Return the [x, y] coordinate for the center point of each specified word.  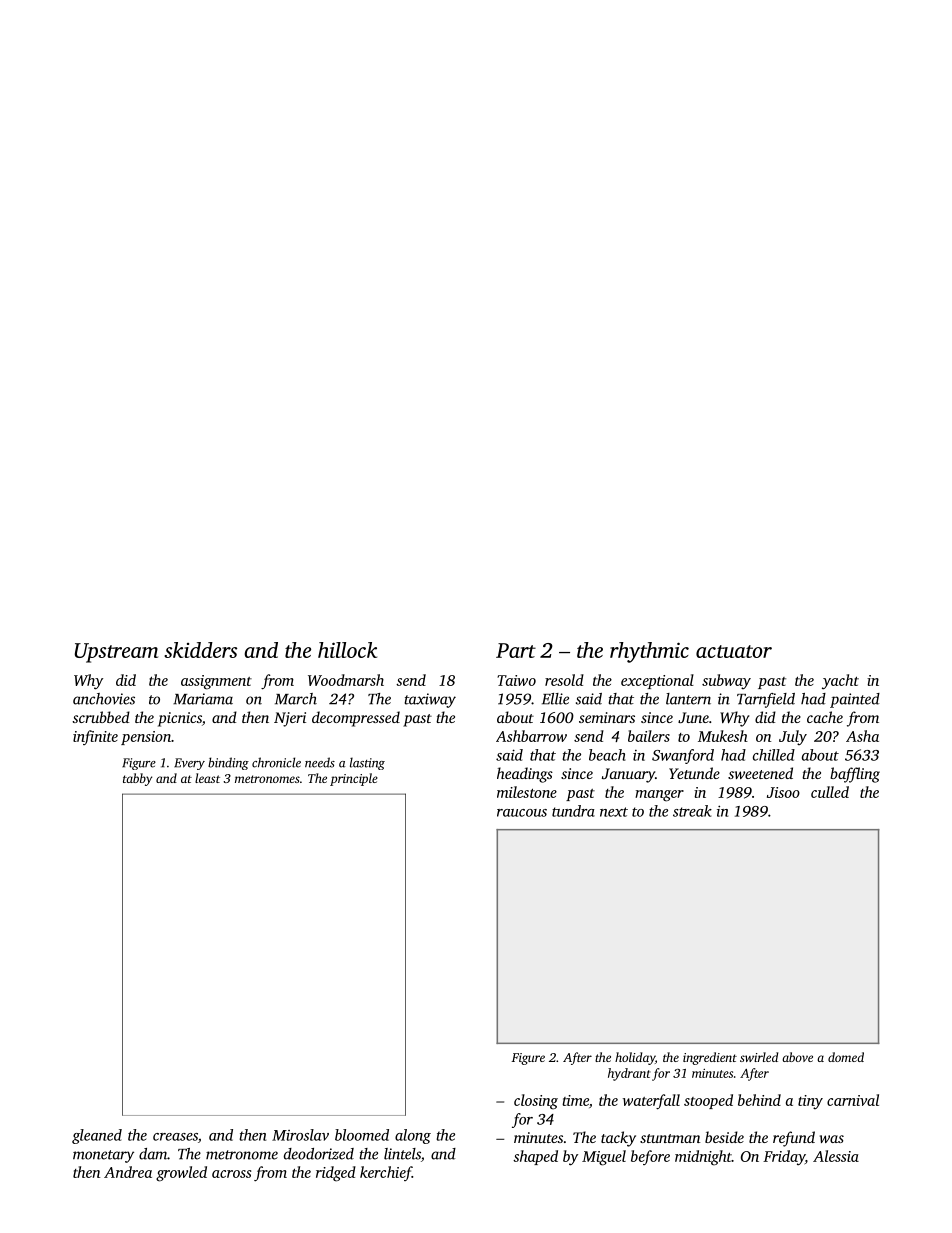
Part [516, 650]
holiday [635, 1058]
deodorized [319, 1154]
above [797, 1057]
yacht [840, 682]
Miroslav [300, 1135]
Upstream [116, 653]
